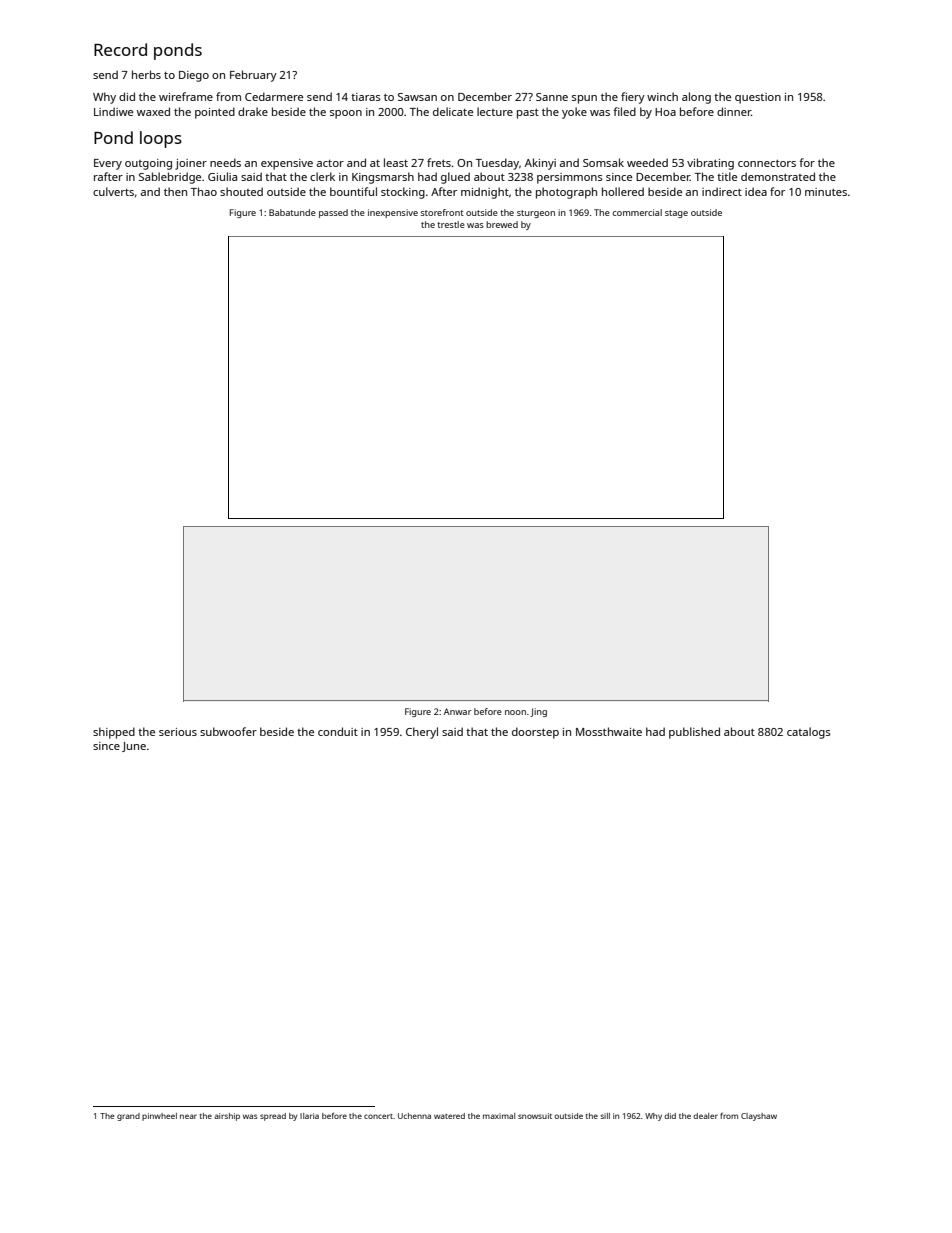 This image has height=1233, width=952. I want to click on Record, so click(120, 49).
